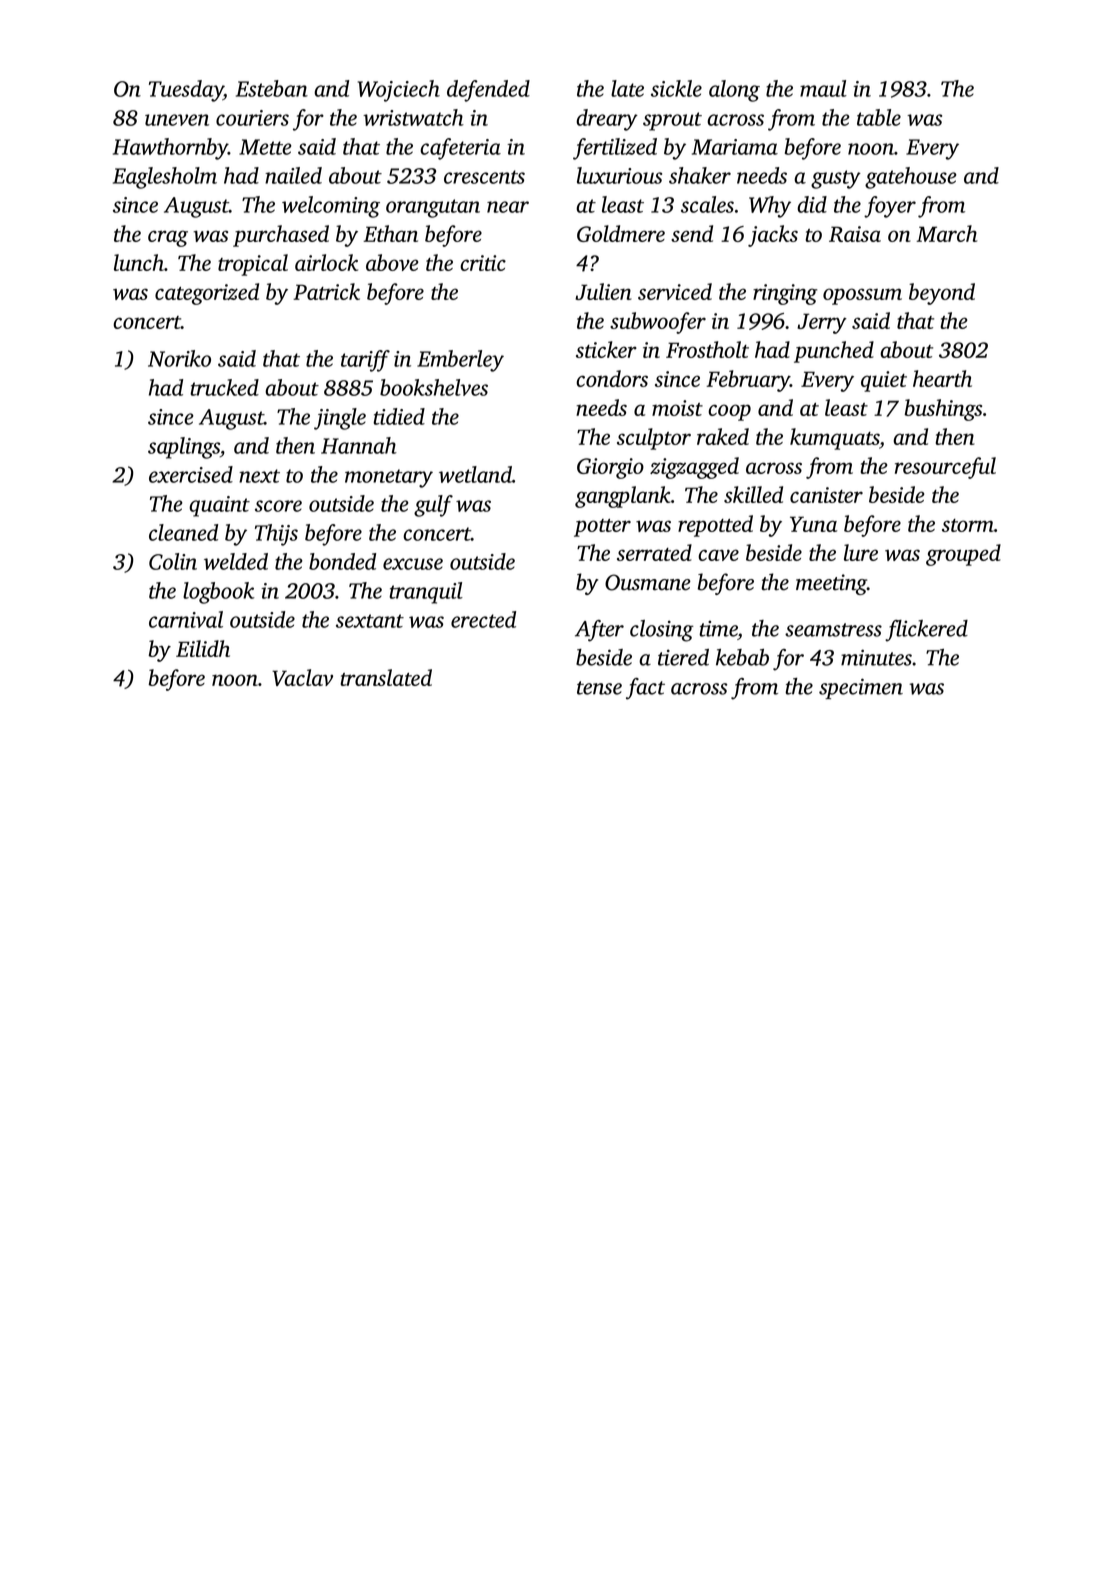 The width and height of the page is (1114, 1582). Describe the element at coordinates (203, 648) in the page. I see `Eilidh` at that location.
